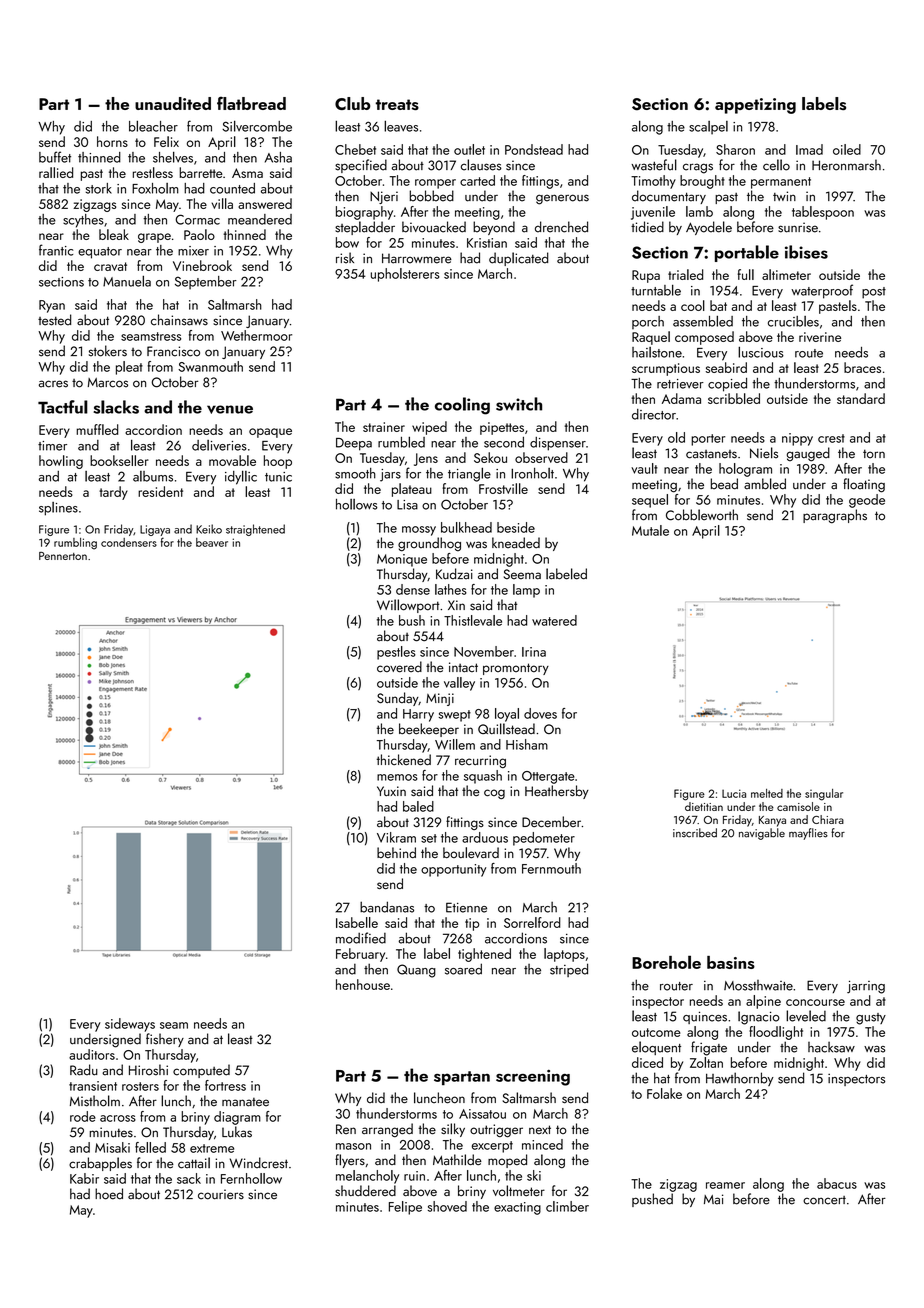 The height and width of the image is (1308, 924). Describe the element at coordinates (397, 104) in the image. I see `treats` at that location.
